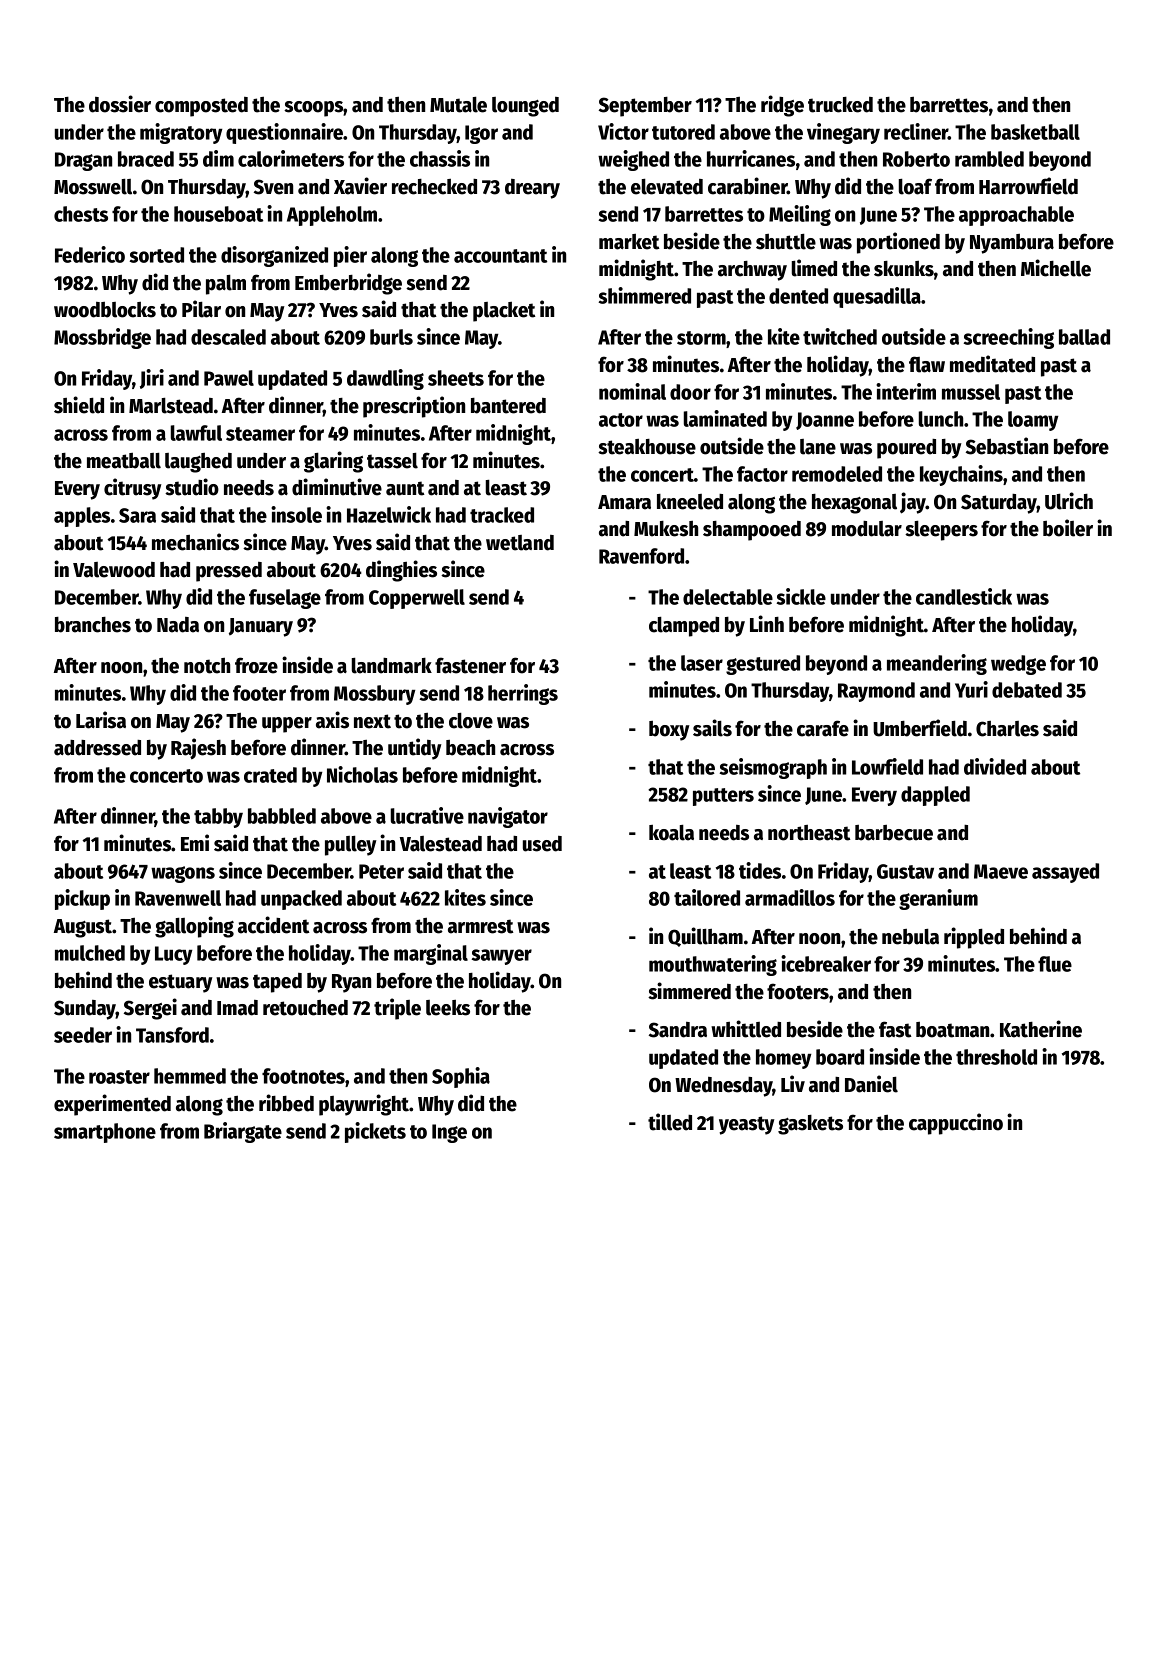  What do you see at coordinates (448, 1008) in the screenshot?
I see `leeks` at bounding box center [448, 1008].
